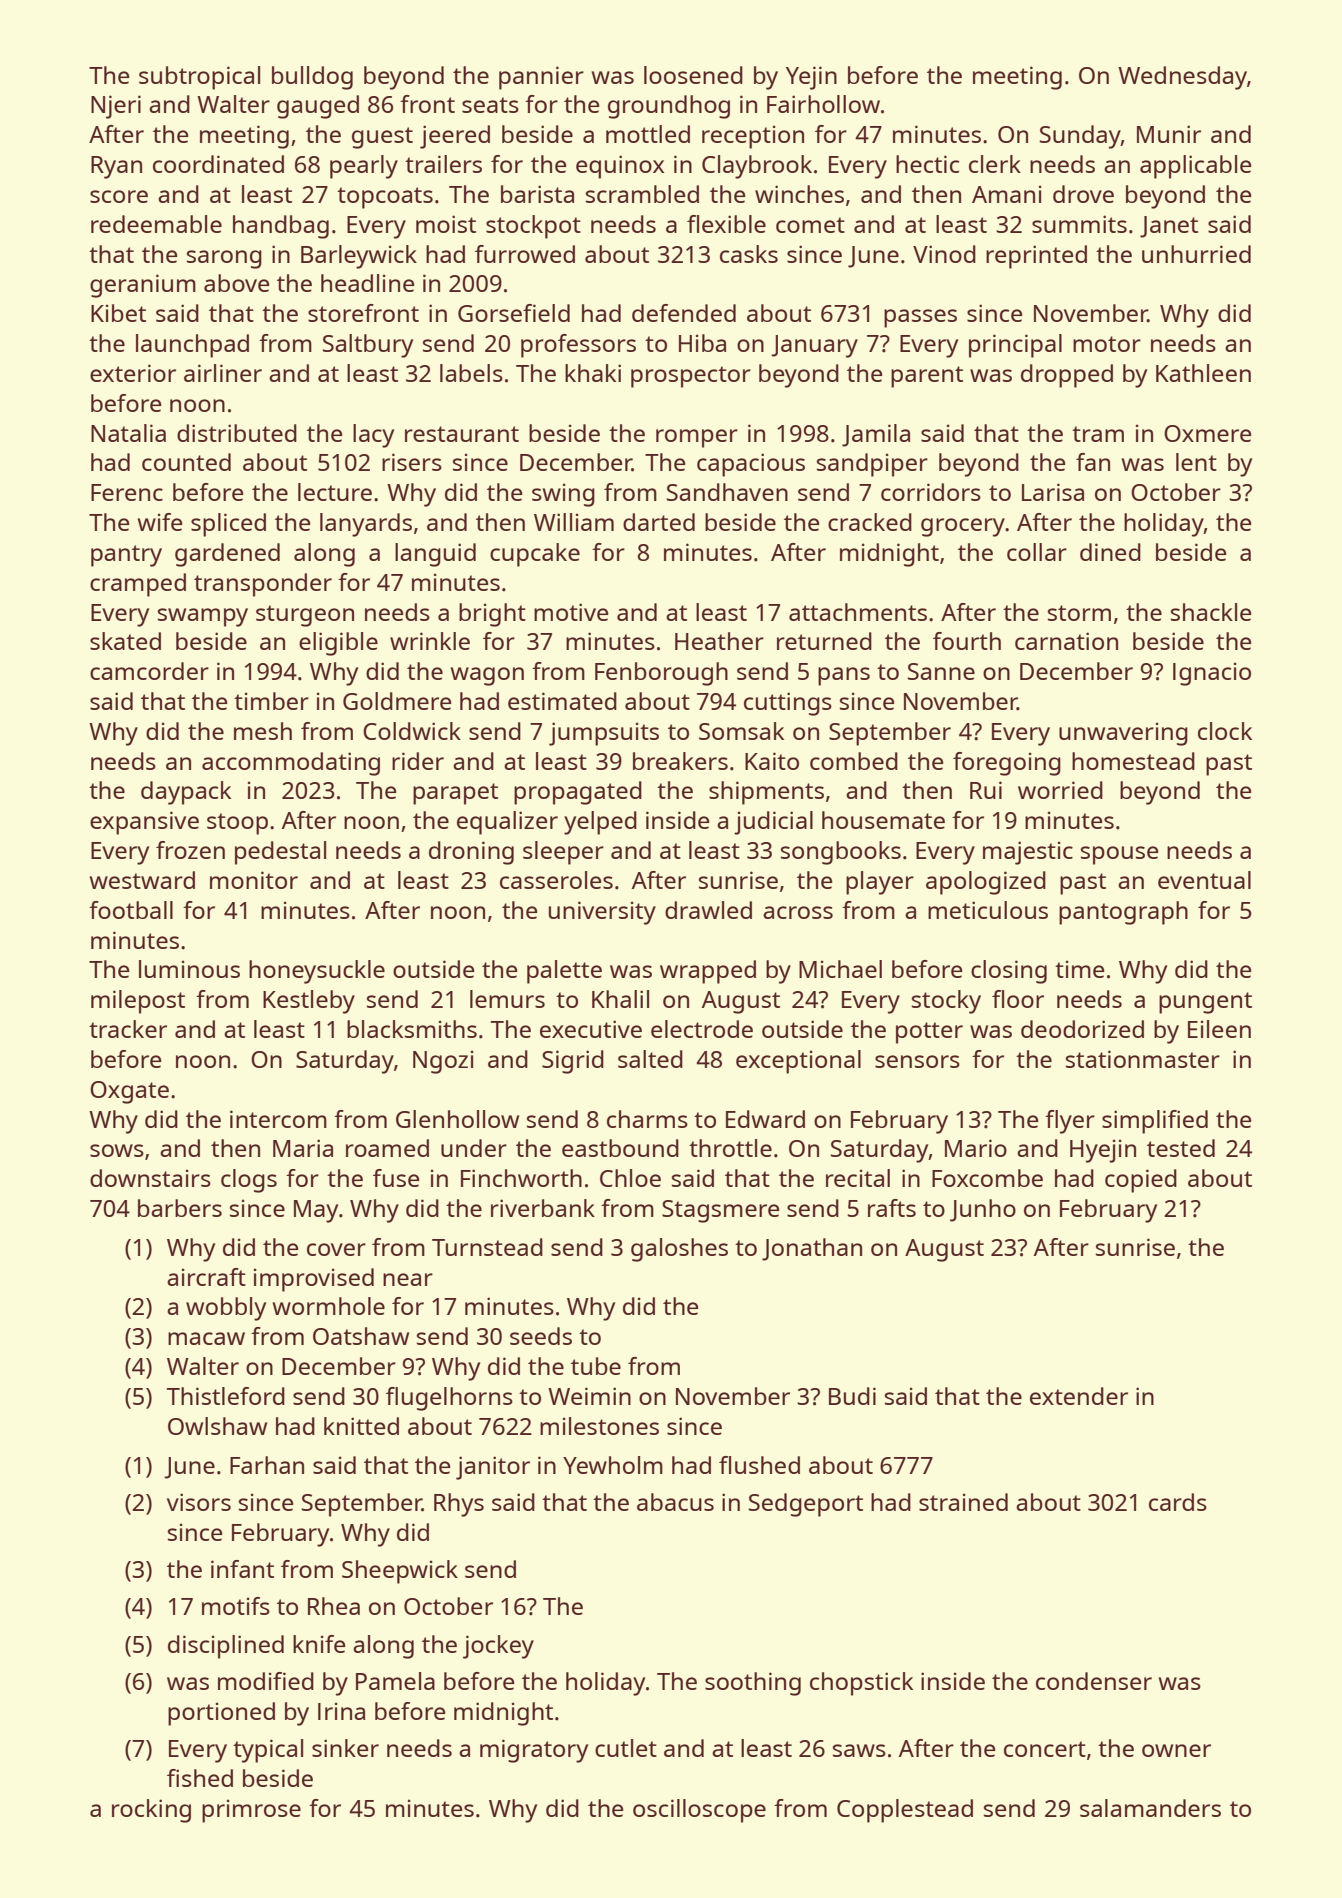 The width and height of the screenshot is (1342, 1898). I want to click on Stagsmere, so click(720, 1211).
